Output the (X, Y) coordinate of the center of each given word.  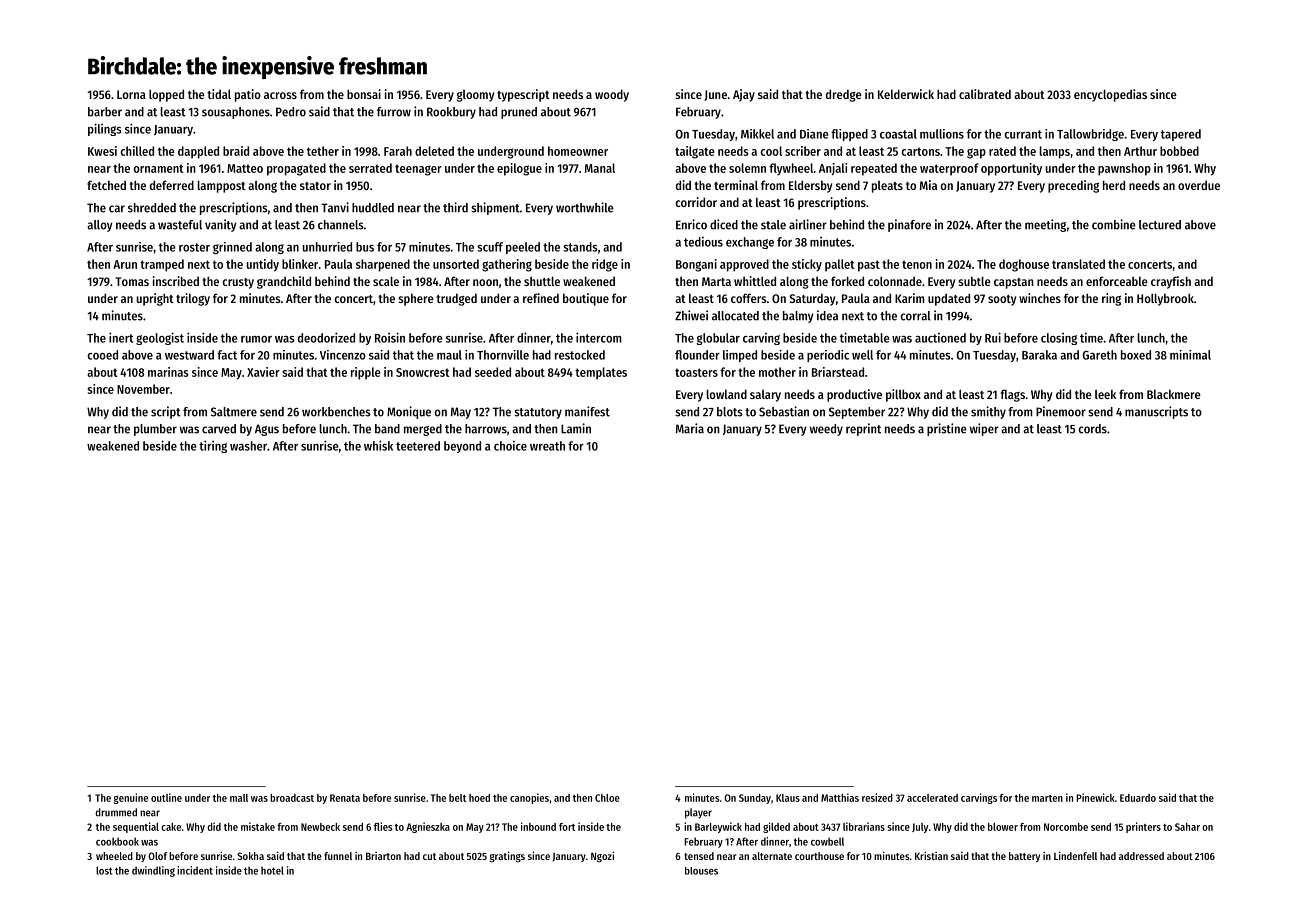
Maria (690, 428)
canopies (529, 798)
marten (1047, 798)
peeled (523, 248)
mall (239, 798)
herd (1114, 185)
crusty (238, 283)
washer (248, 446)
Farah (398, 151)
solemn (747, 168)
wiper (984, 429)
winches (1040, 298)
